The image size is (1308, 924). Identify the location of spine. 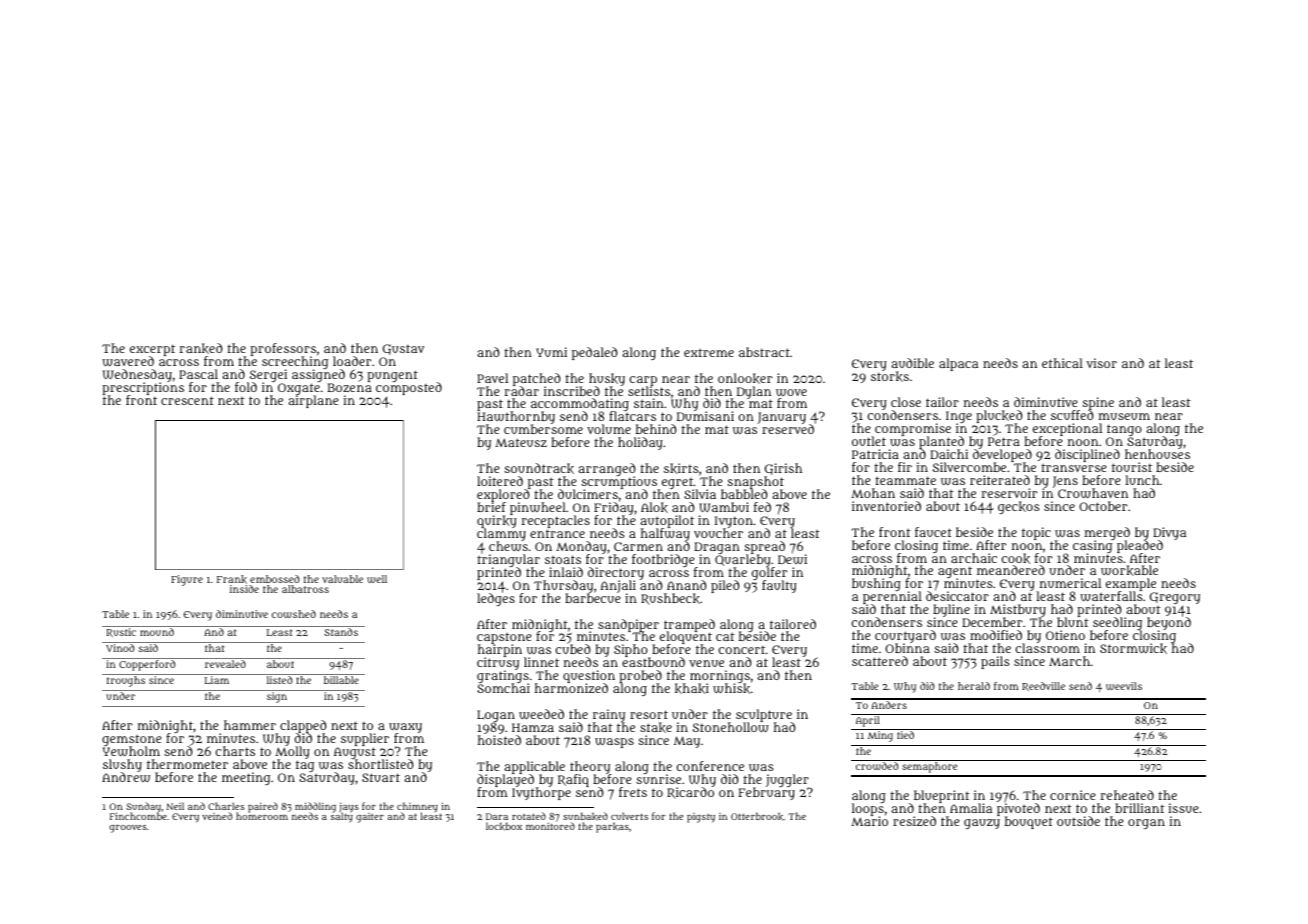
(1098, 404).
